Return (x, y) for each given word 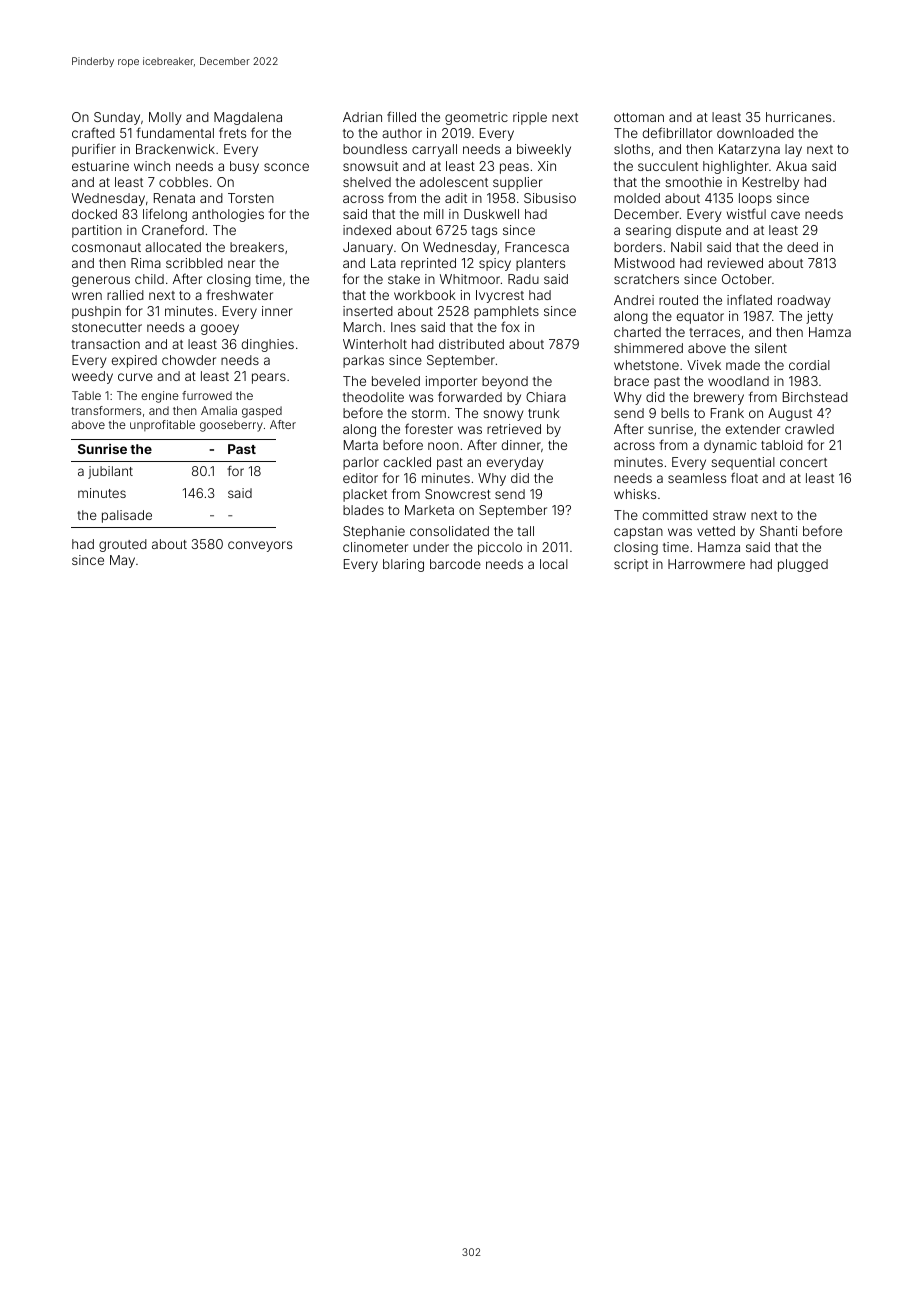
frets (232, 132)
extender (753, 429)
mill (434, 214)
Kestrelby (771, 183)
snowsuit (370, 166)
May (122, 561)
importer (451, 382)
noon (443, 446)
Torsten (251, 198)
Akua (791, 166)
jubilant (110, 472)
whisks (635, 494)
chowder (189, 360)
